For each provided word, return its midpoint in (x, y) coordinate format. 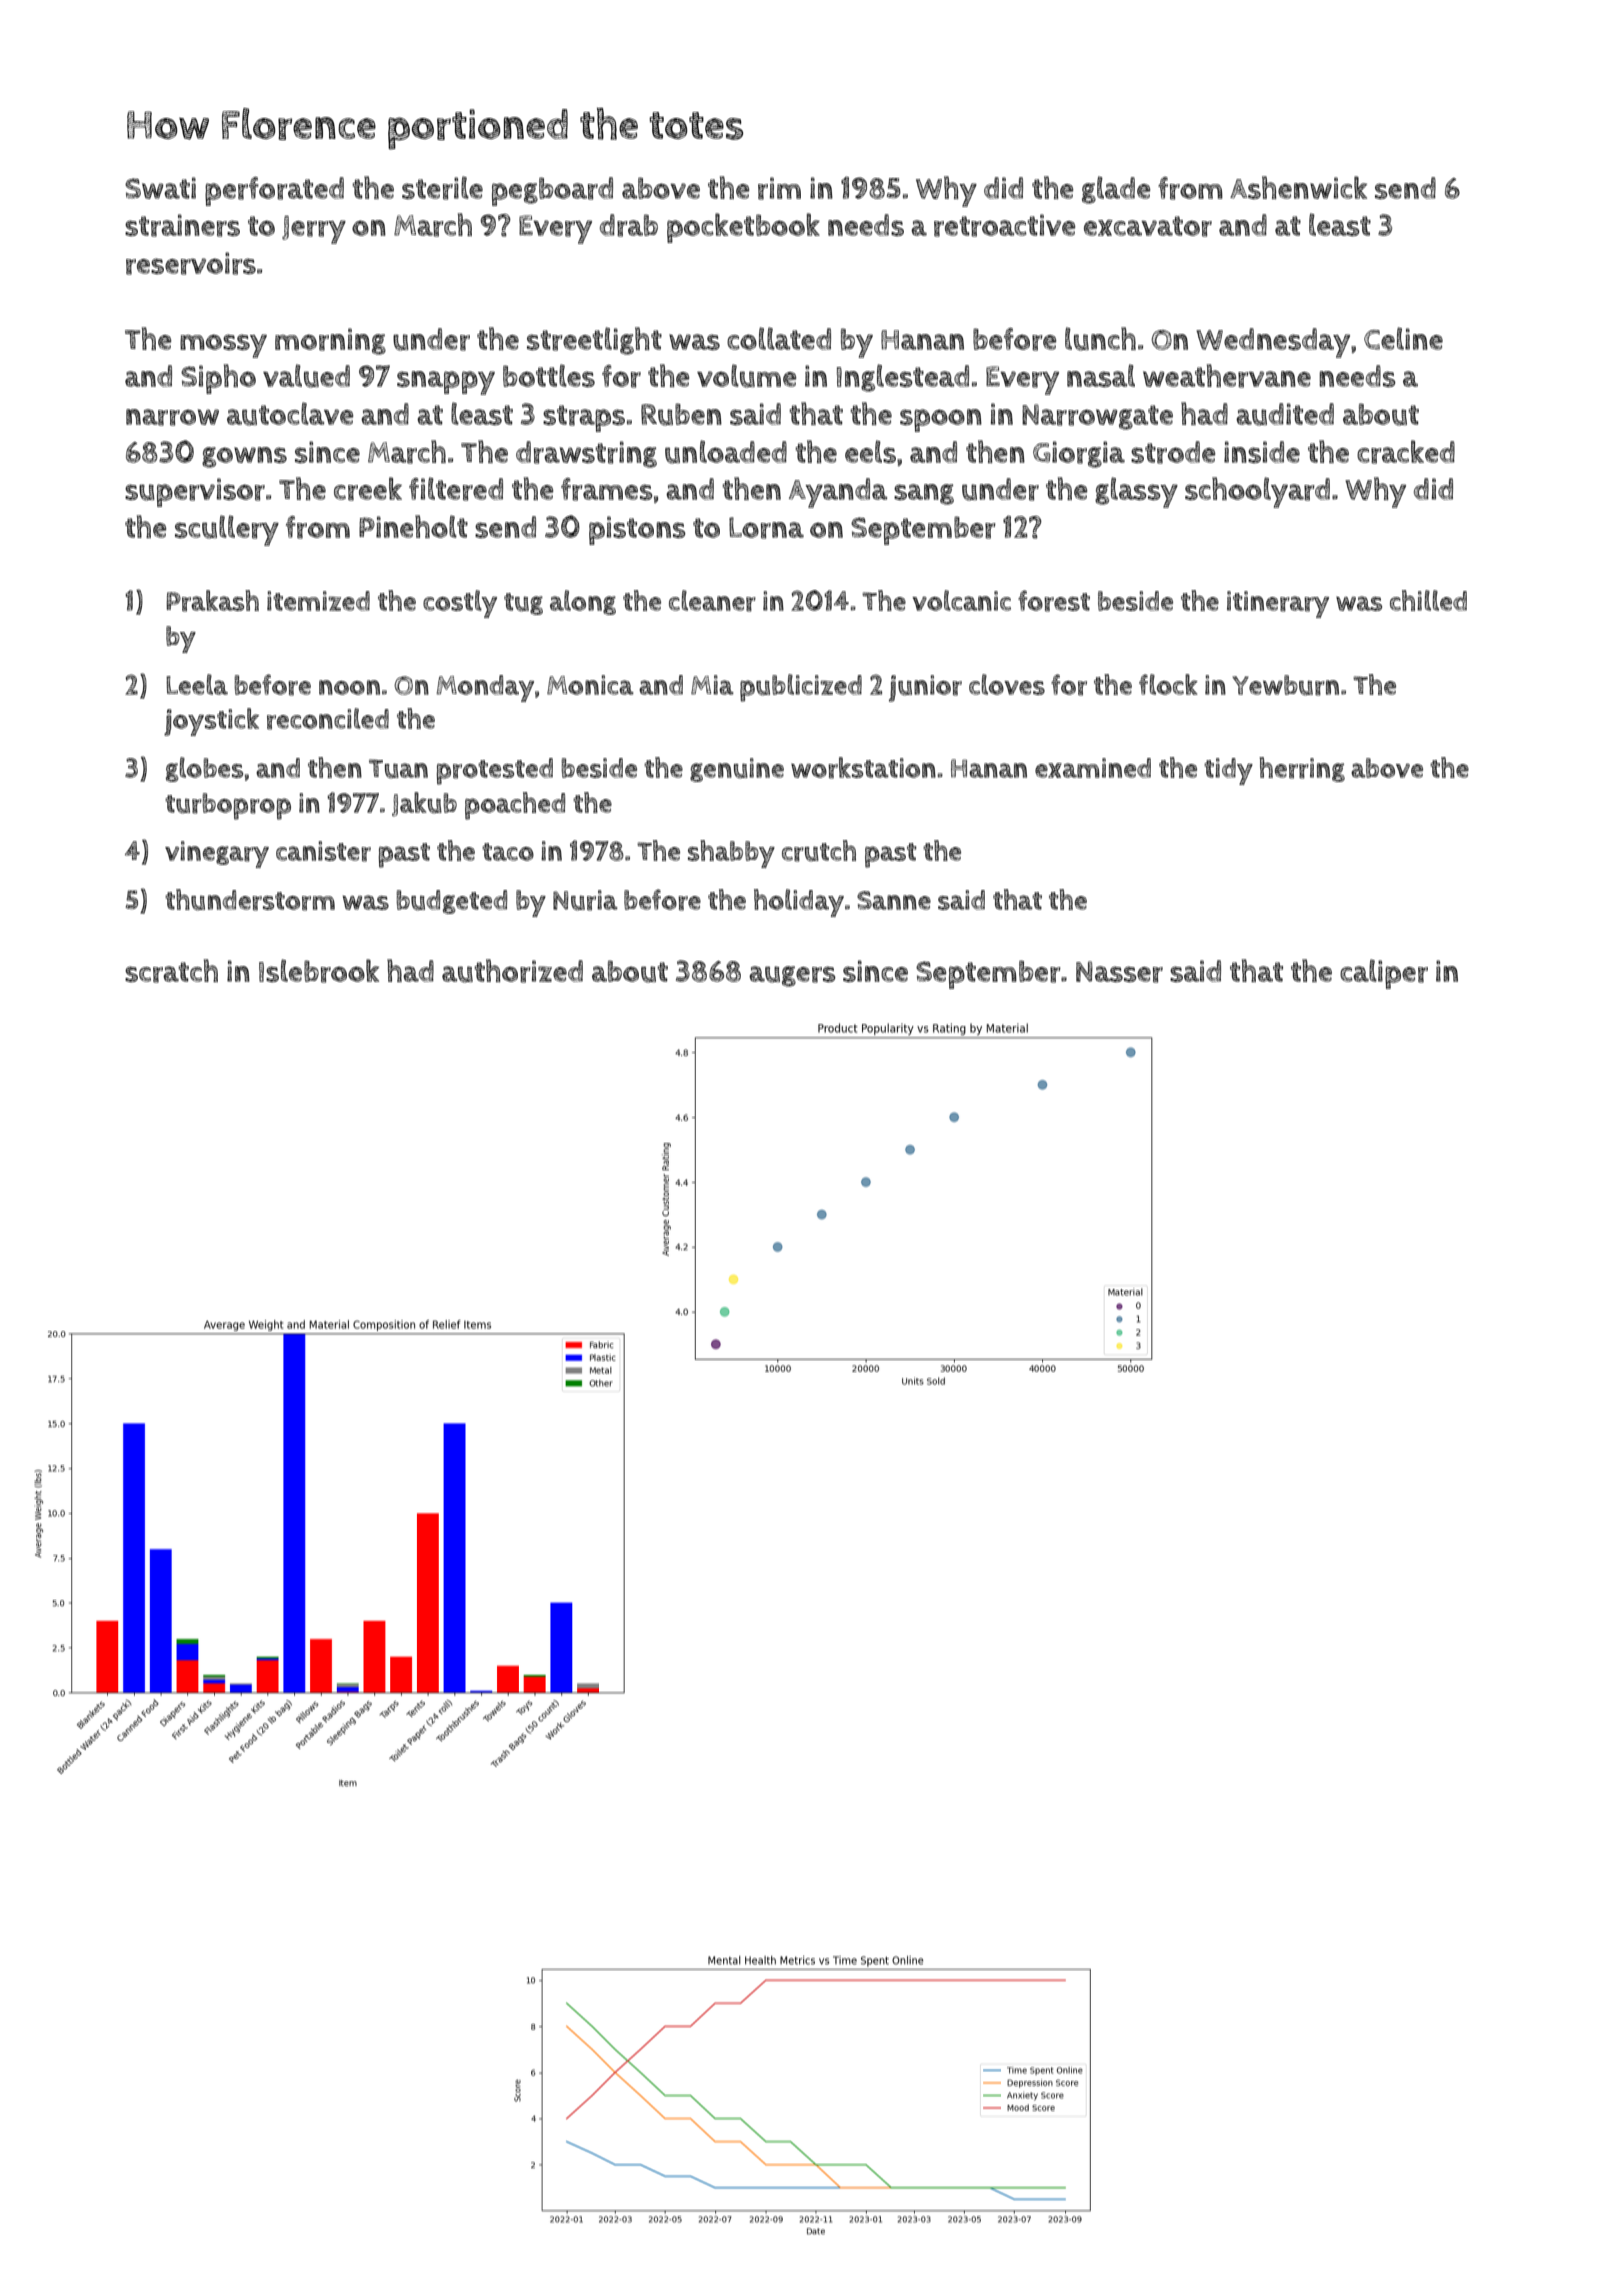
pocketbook (743, 228)
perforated (274, 191)
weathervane (1227, 376)
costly (460, 604)
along (583, 602)
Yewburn (1285, 685)
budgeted (451, 902)
